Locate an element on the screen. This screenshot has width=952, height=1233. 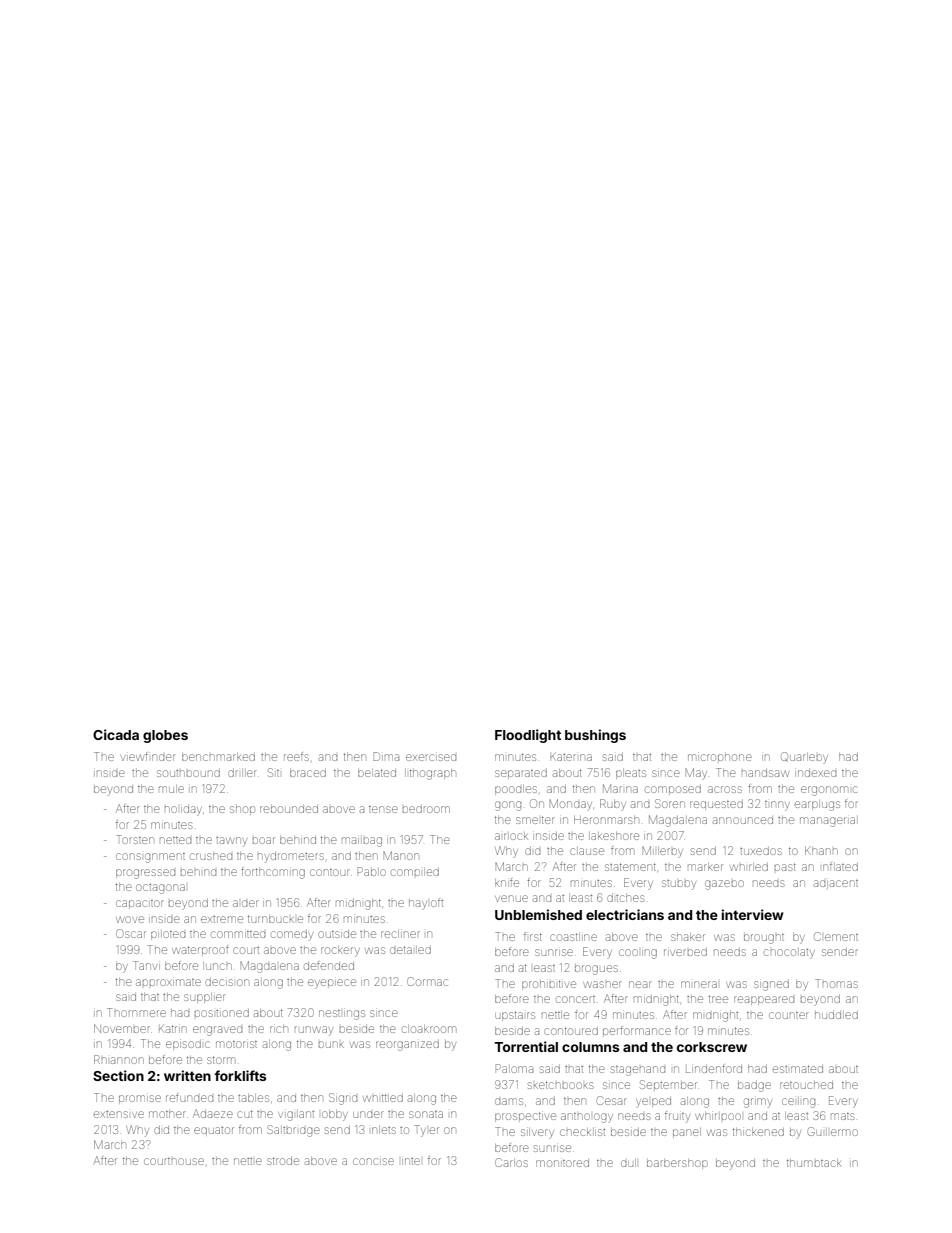
strode is located at coordinates (283, 1161).
